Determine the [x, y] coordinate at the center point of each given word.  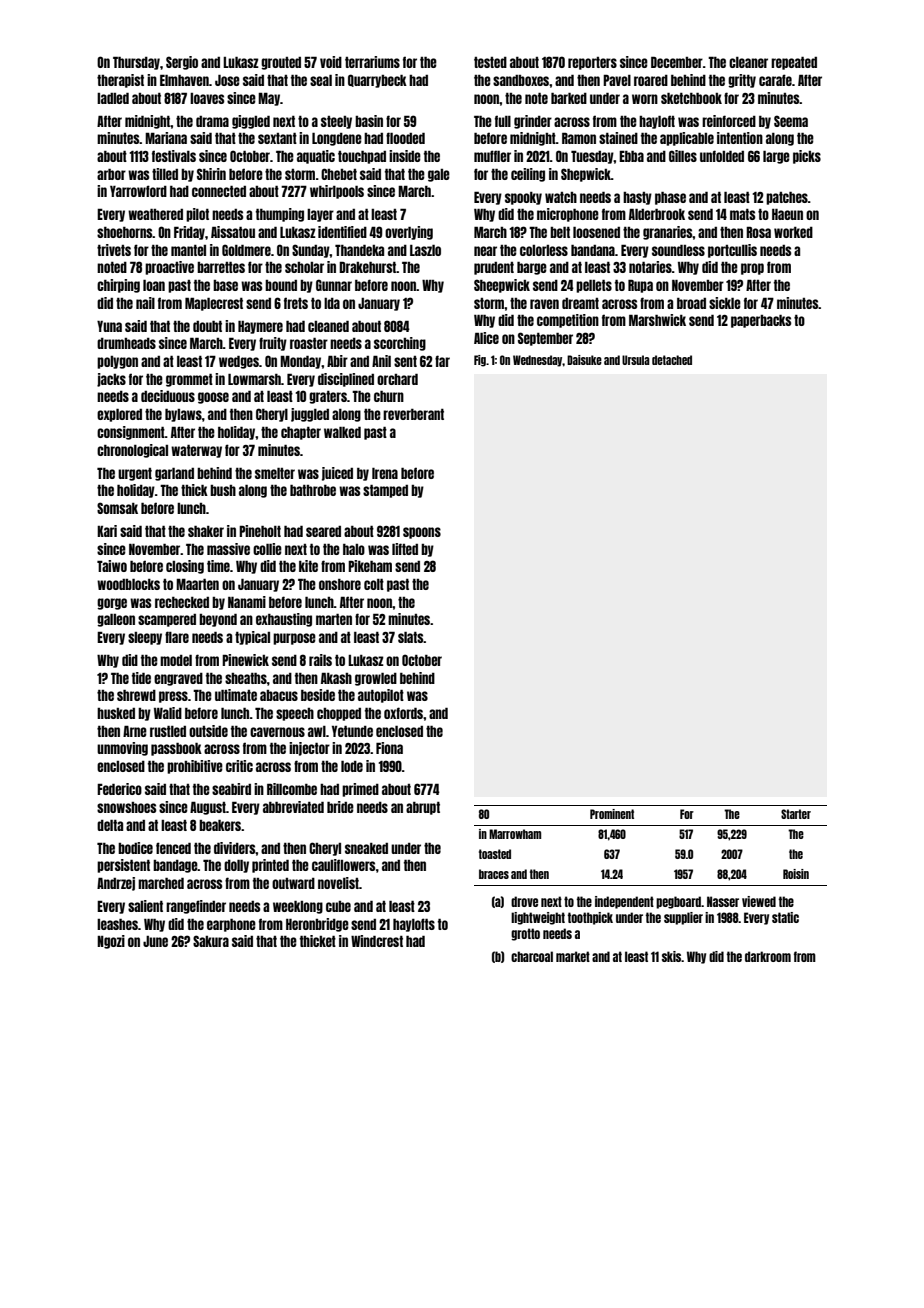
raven [544, 304]
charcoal [532, 956]
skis [672, 956]
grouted [281, 63]
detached [672, 360]
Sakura [211, 941]
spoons [422, 533]
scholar [304, 267]
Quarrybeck [377, 81]
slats [411, 637]
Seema [791, 121]
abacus [279, 695]
